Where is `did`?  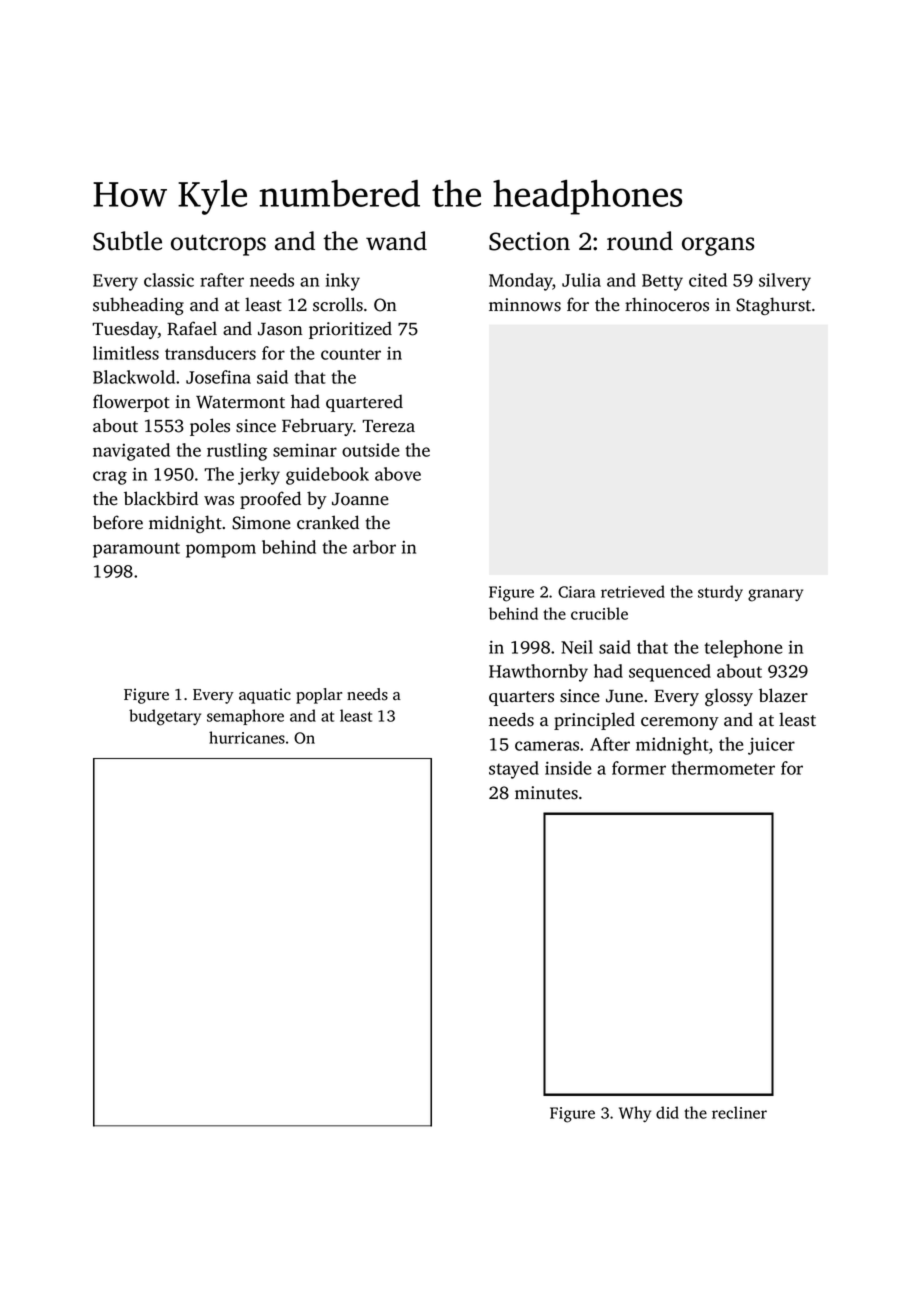
did is located at coordinates (667, 1112).
